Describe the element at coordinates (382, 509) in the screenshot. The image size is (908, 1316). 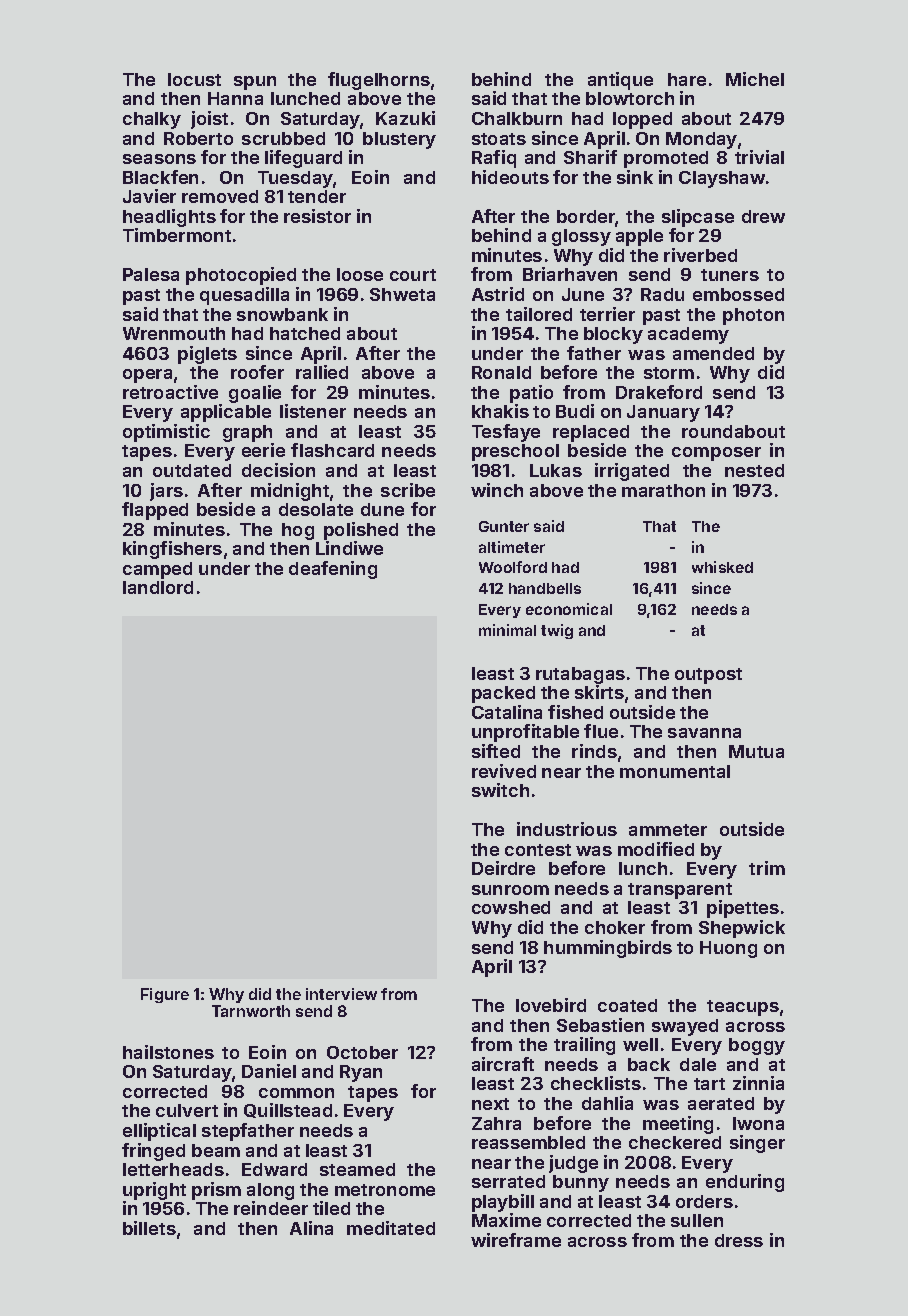
I see `dune` at that location.
